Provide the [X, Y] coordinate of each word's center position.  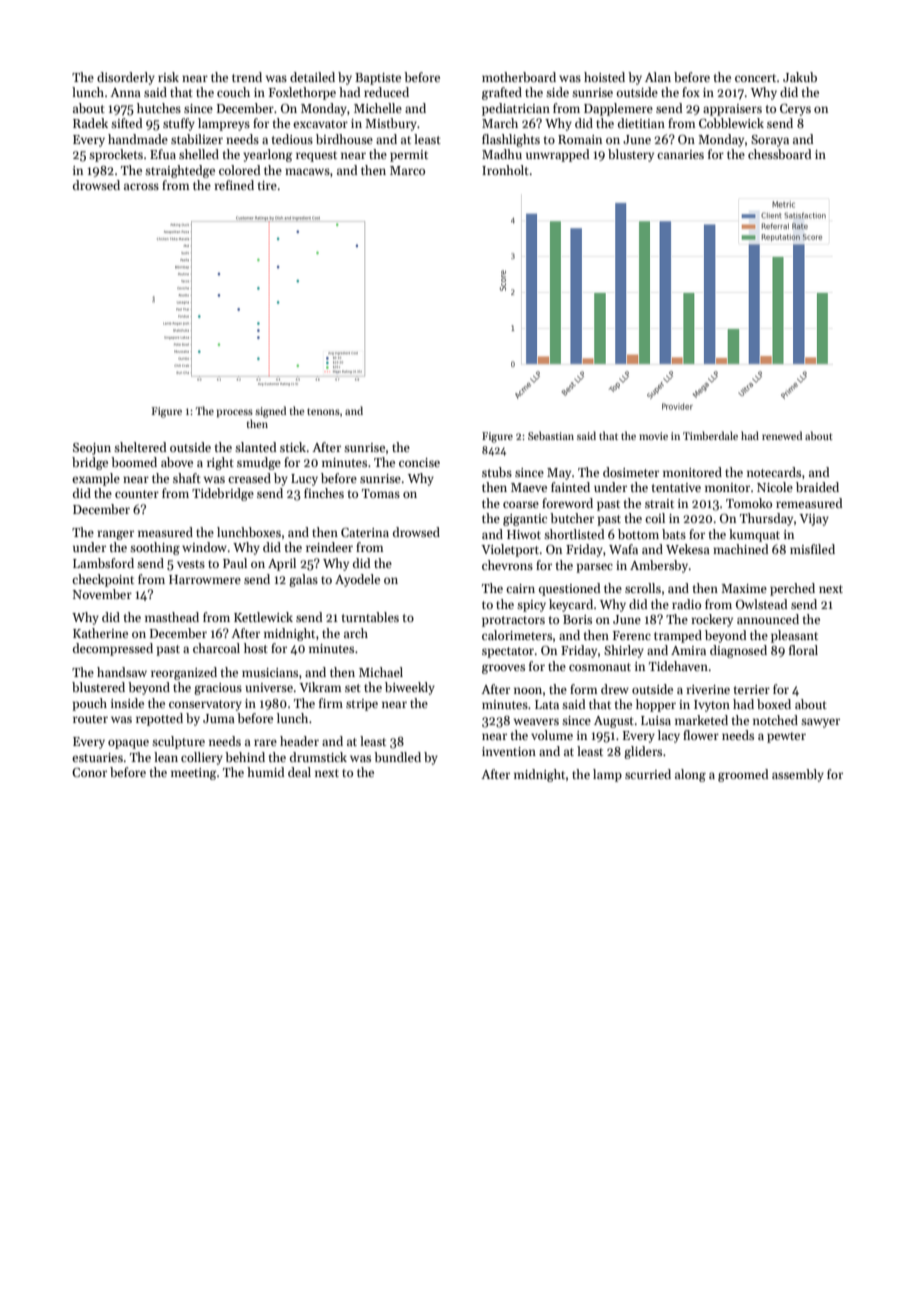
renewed [782, 435]
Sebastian [551, 435]
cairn [520, 588]
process [235, 413]
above [177, 462]
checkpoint [103, 580]
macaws [307, 171]
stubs [497, 472]
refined [234, 185]
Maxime [744, 588]
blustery [631, 155]
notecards [774, 472]
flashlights [511, 140]
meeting [194, 774]
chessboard [780, 154]
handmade [138, 139]
